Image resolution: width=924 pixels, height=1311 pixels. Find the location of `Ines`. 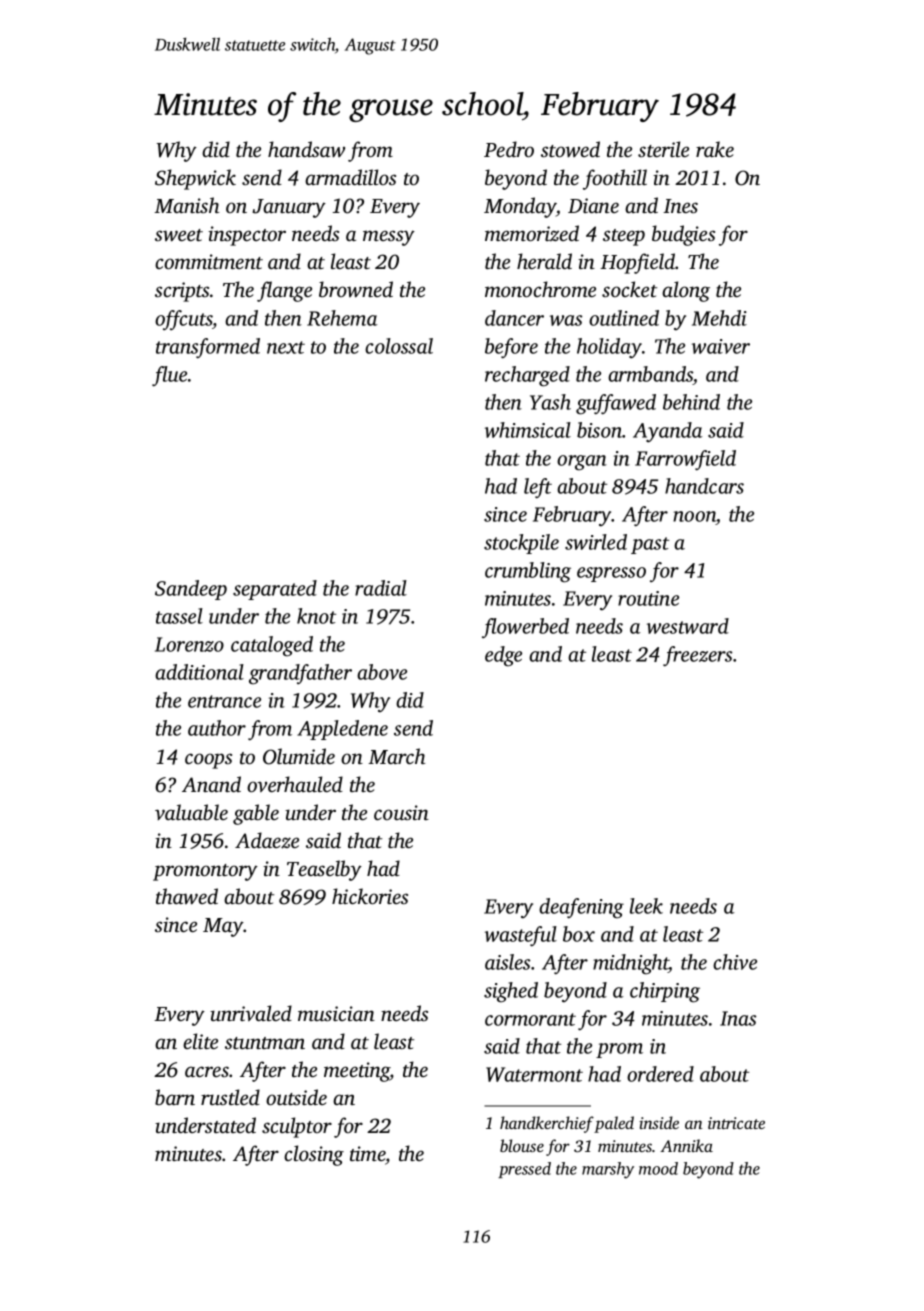

Ines is located at coordinates (680, 206).
